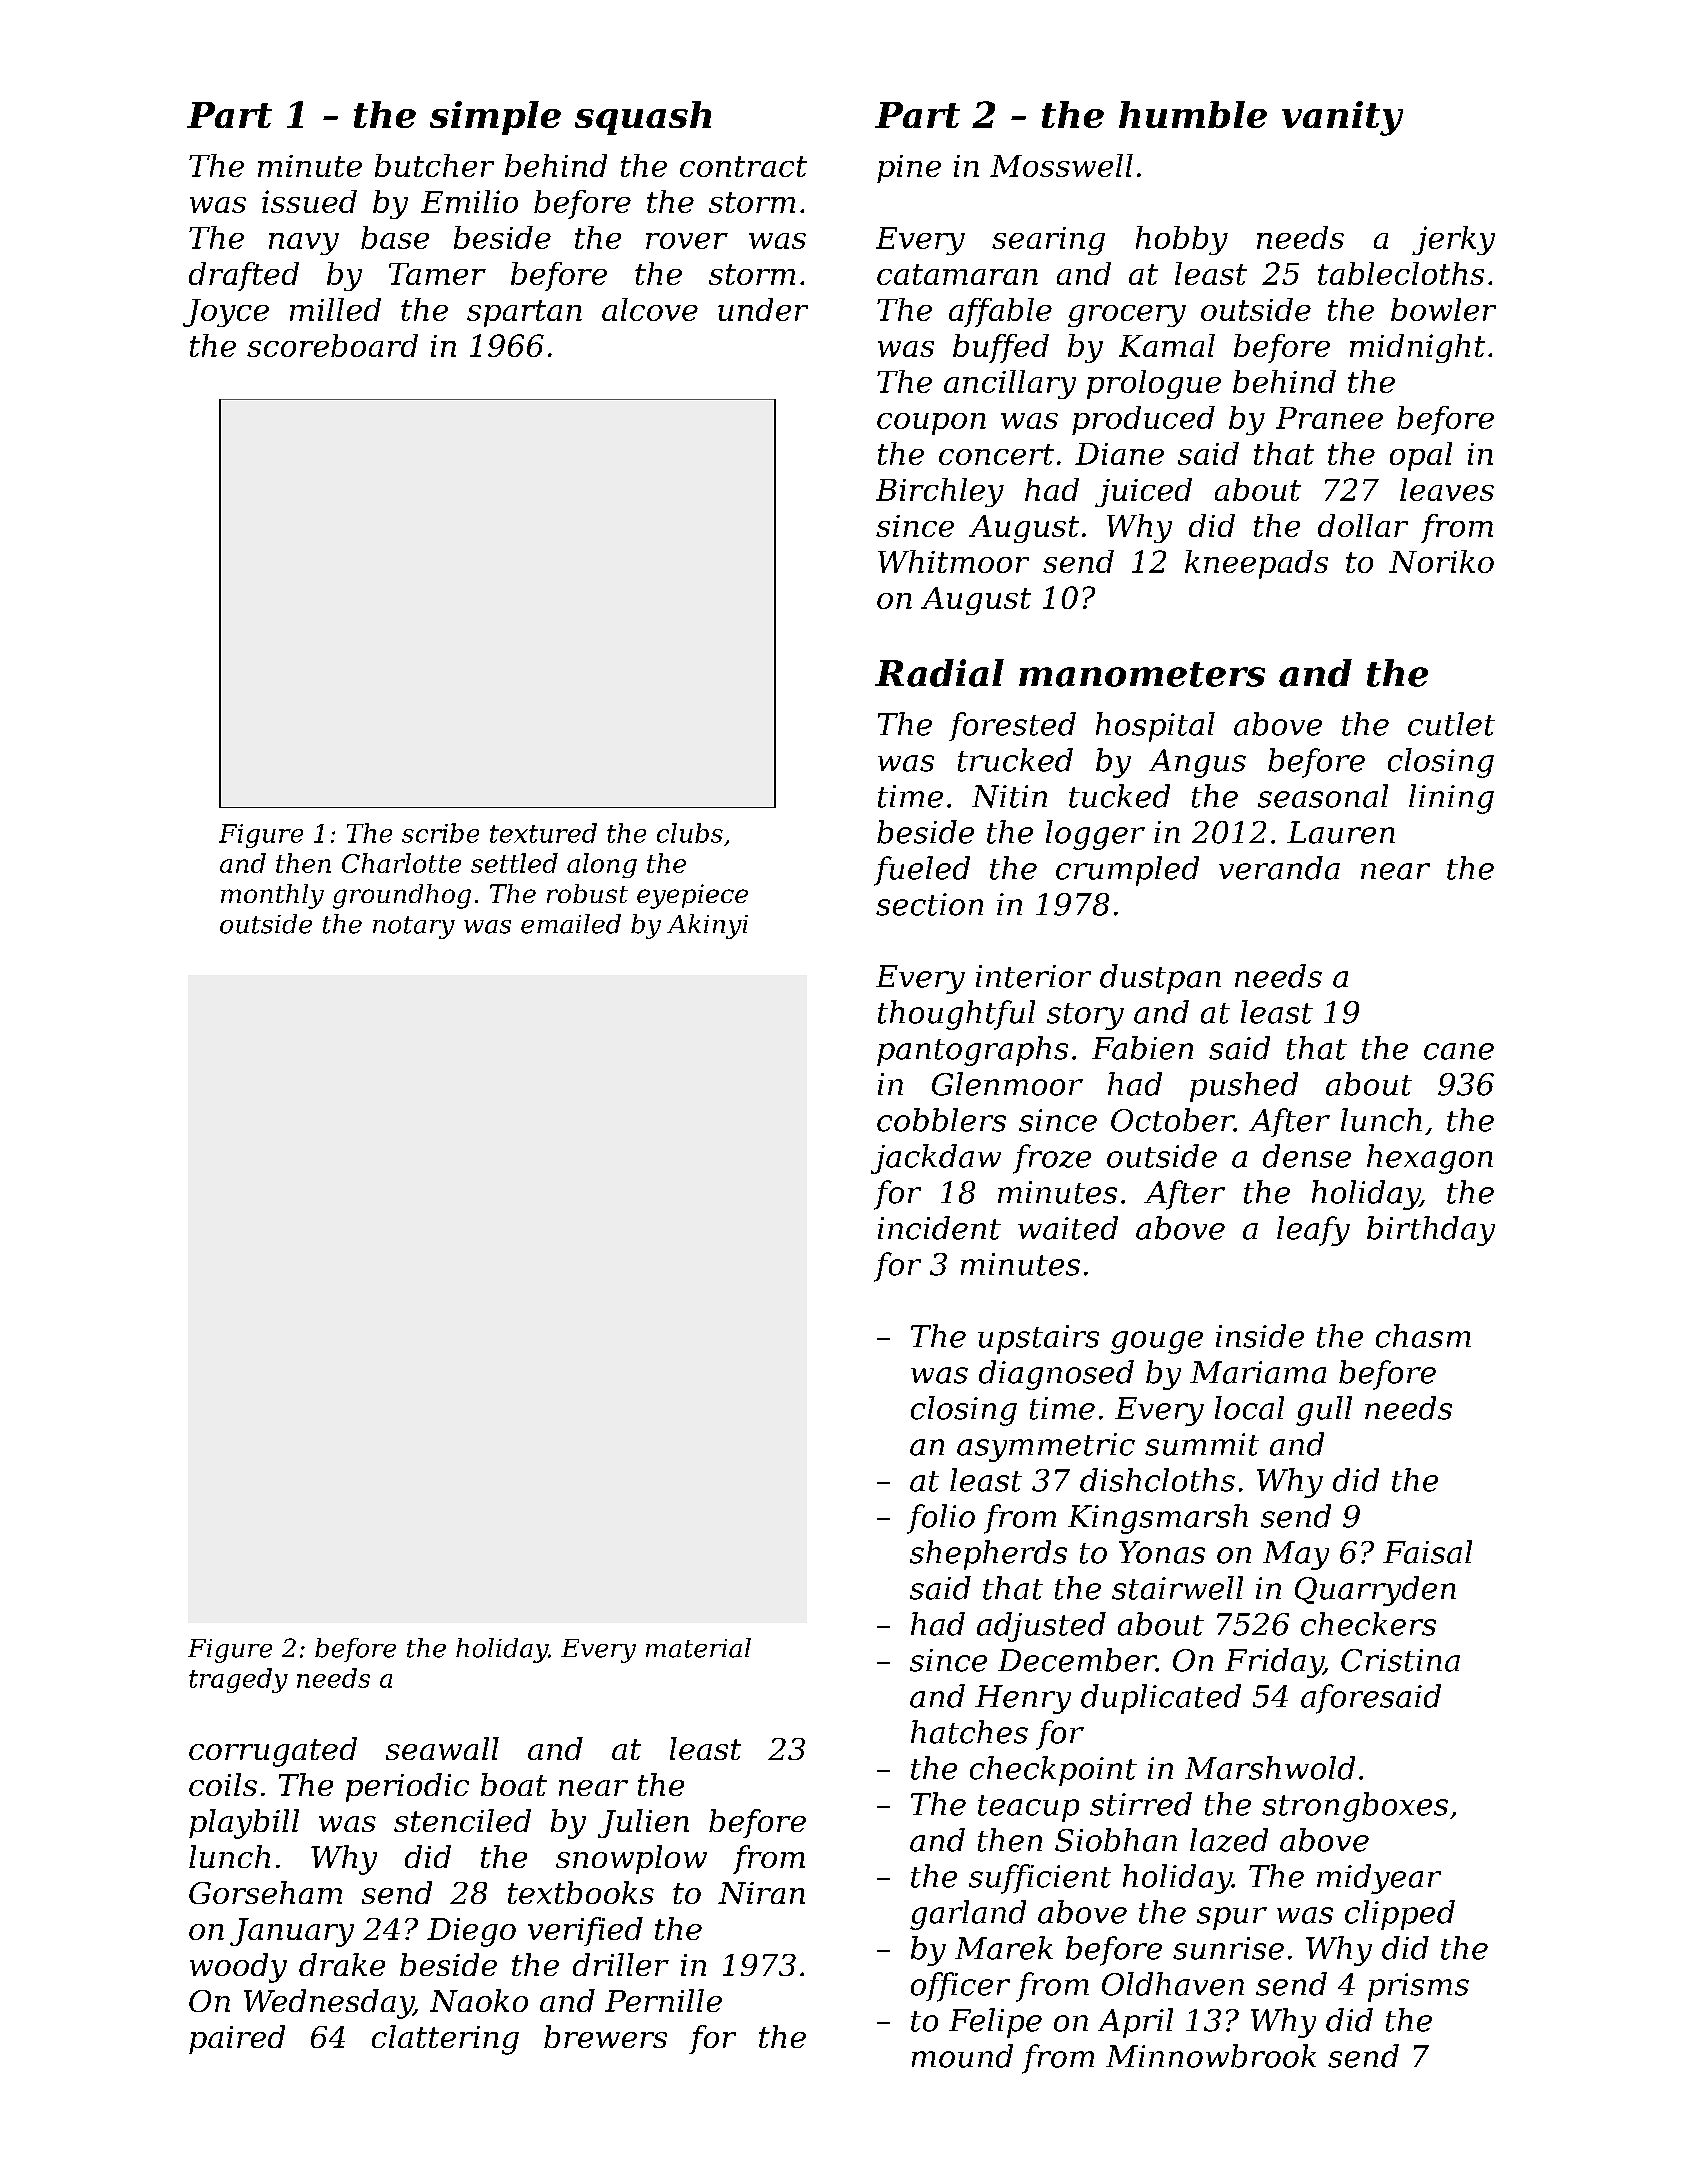  What do you see at coordinates (1155, 727) in the image?
I see `hospital` at bounding box center [1155, 727].
